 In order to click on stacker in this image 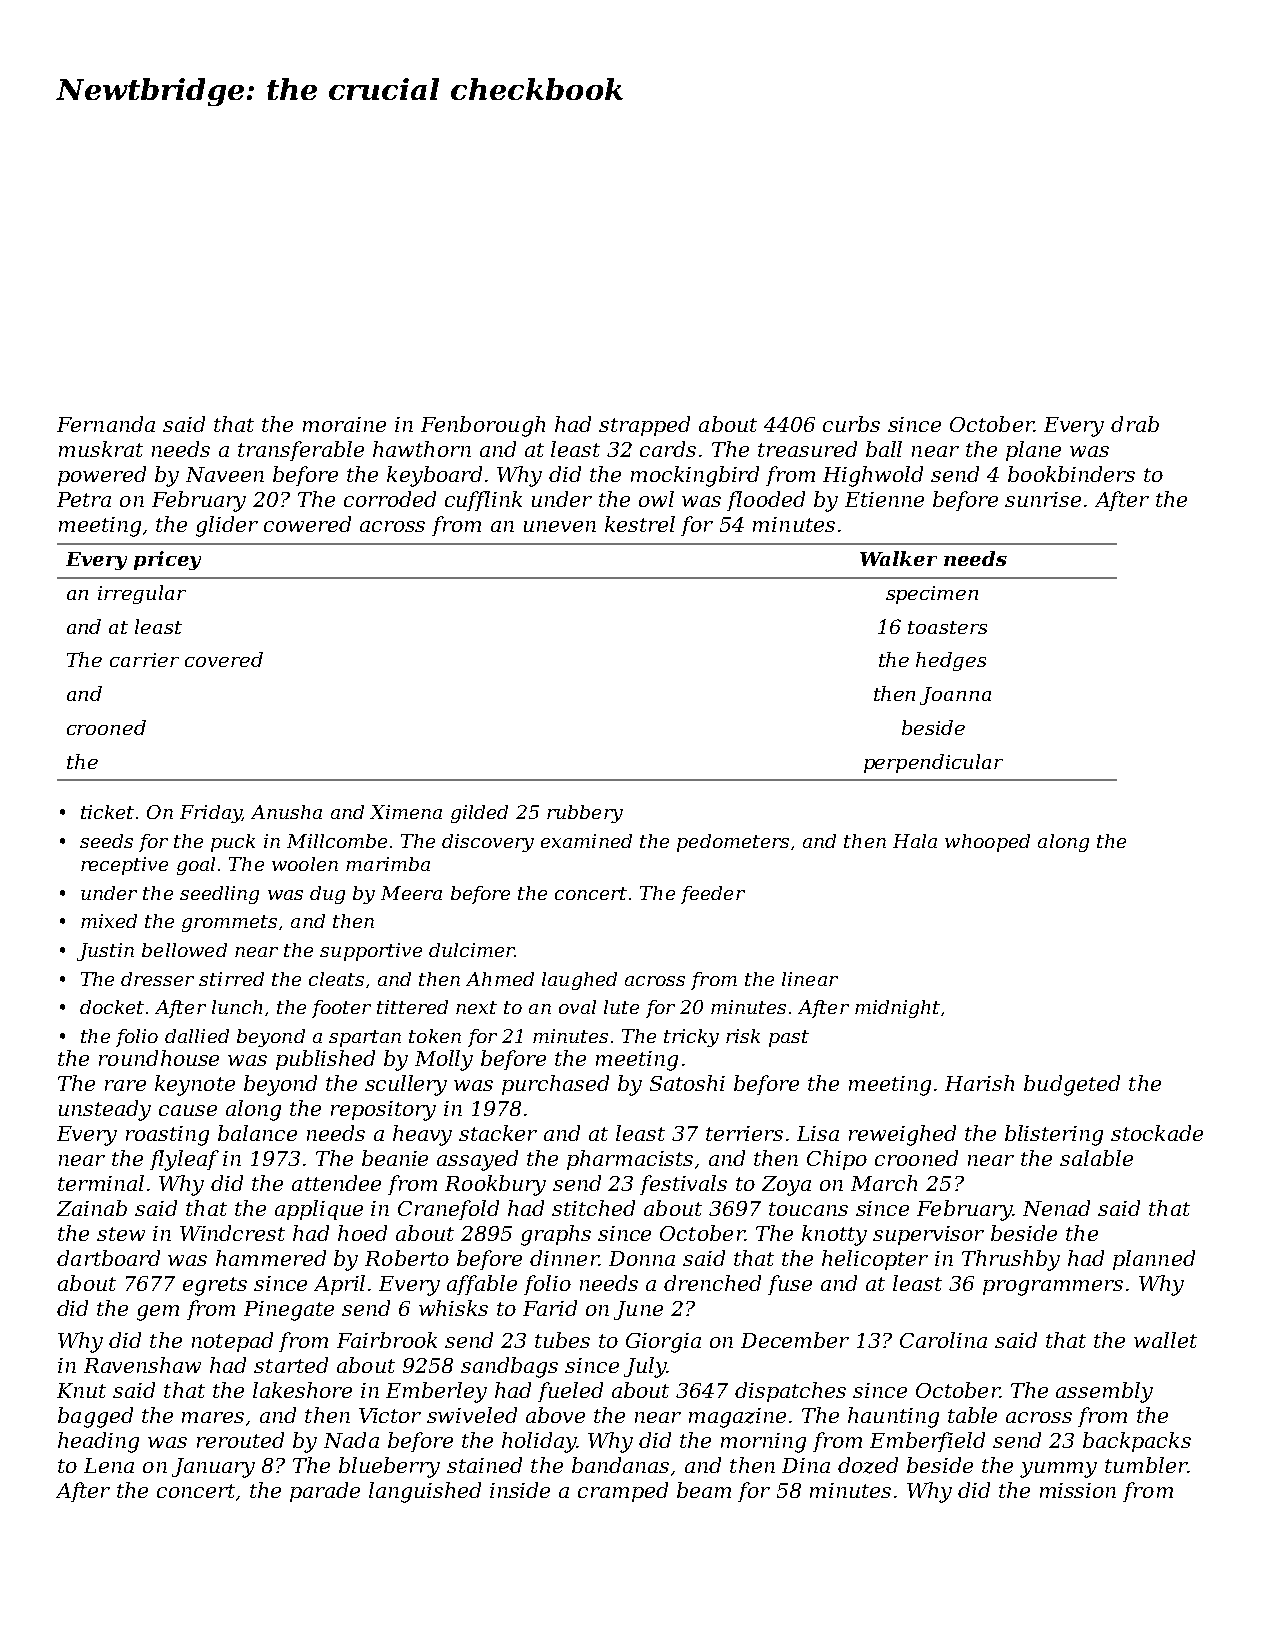, I will do `click(498, 1133)`.
